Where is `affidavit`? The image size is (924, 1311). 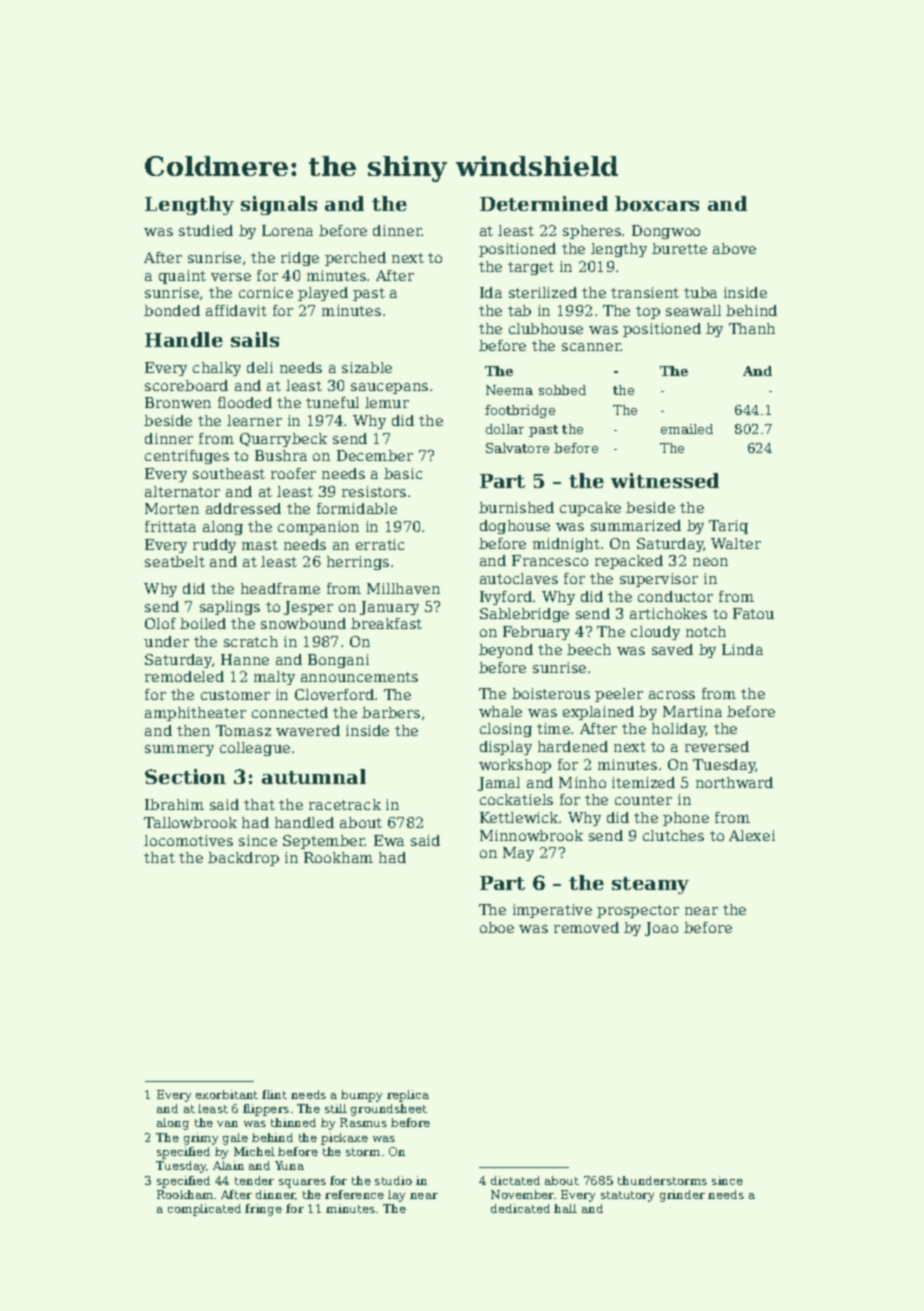 affidavit is located at coordinates (236, 310).
